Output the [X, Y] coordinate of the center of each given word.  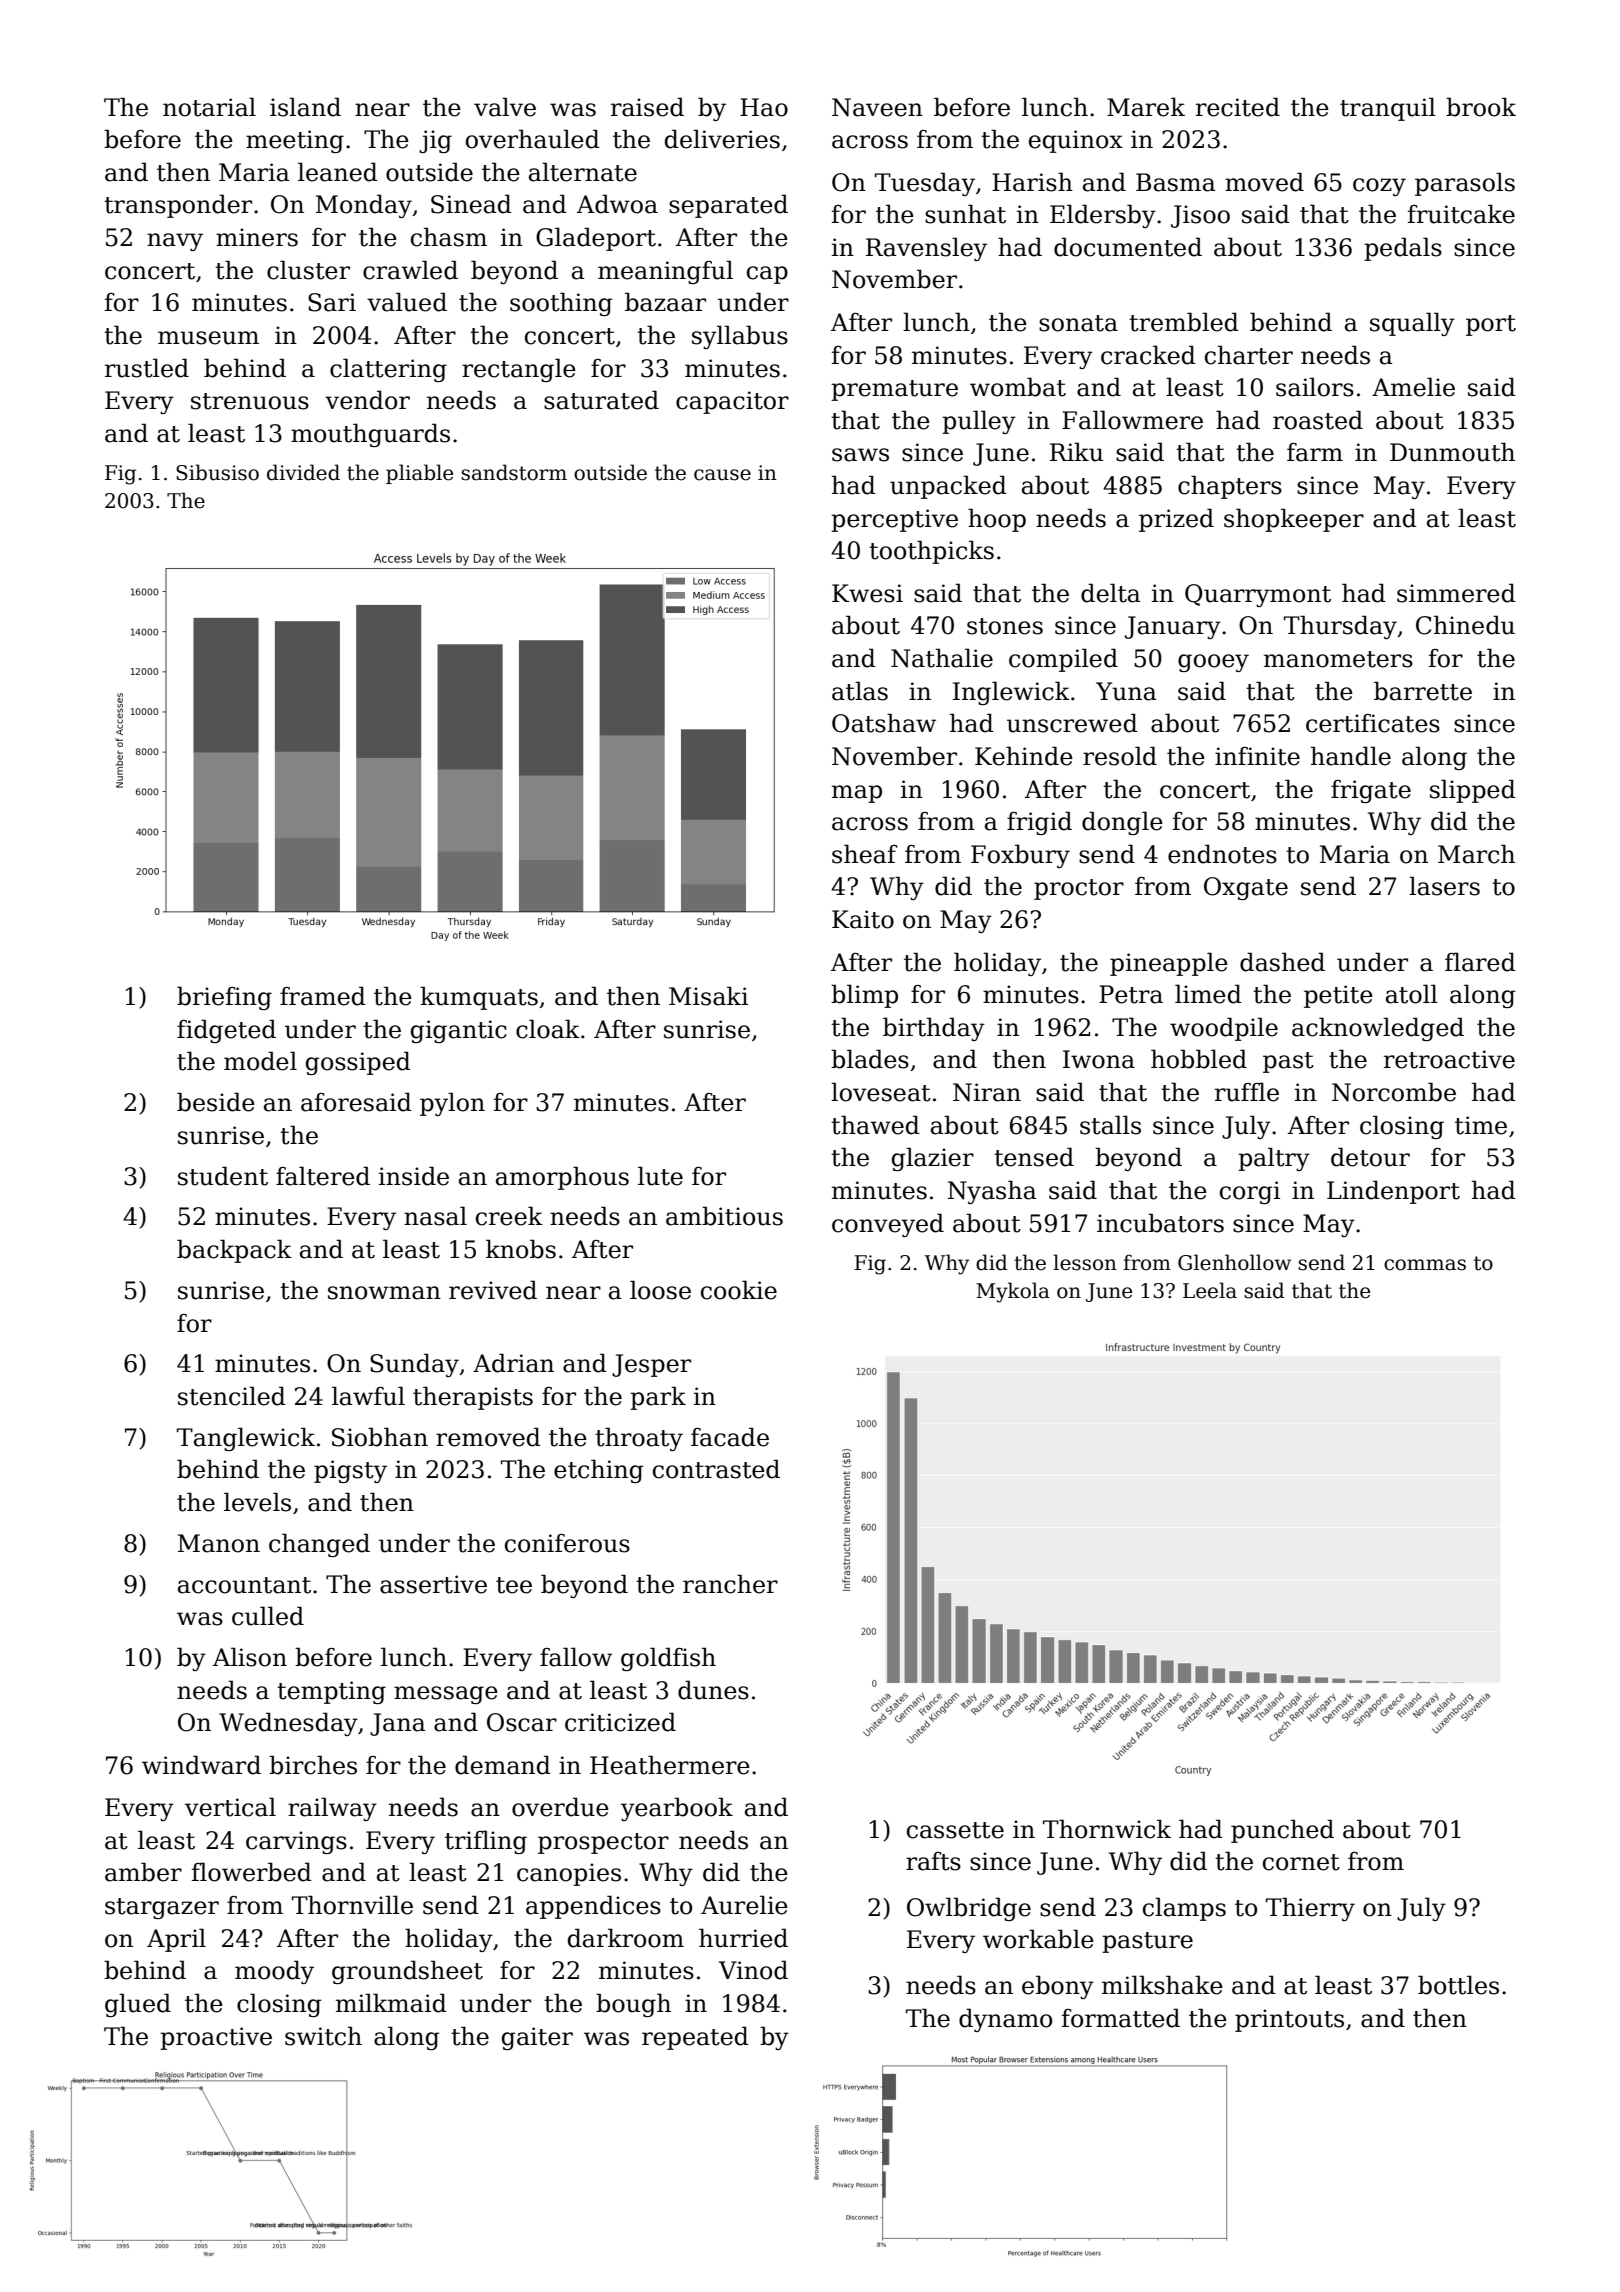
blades [870, 1059]
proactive [216, 2038]
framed [323, 996]
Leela [1210, 1290]
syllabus [740, 337]
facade [730, 1437]
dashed [1282, 962]
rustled [147, 368]
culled [268, 1616]
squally [1412, 324]
